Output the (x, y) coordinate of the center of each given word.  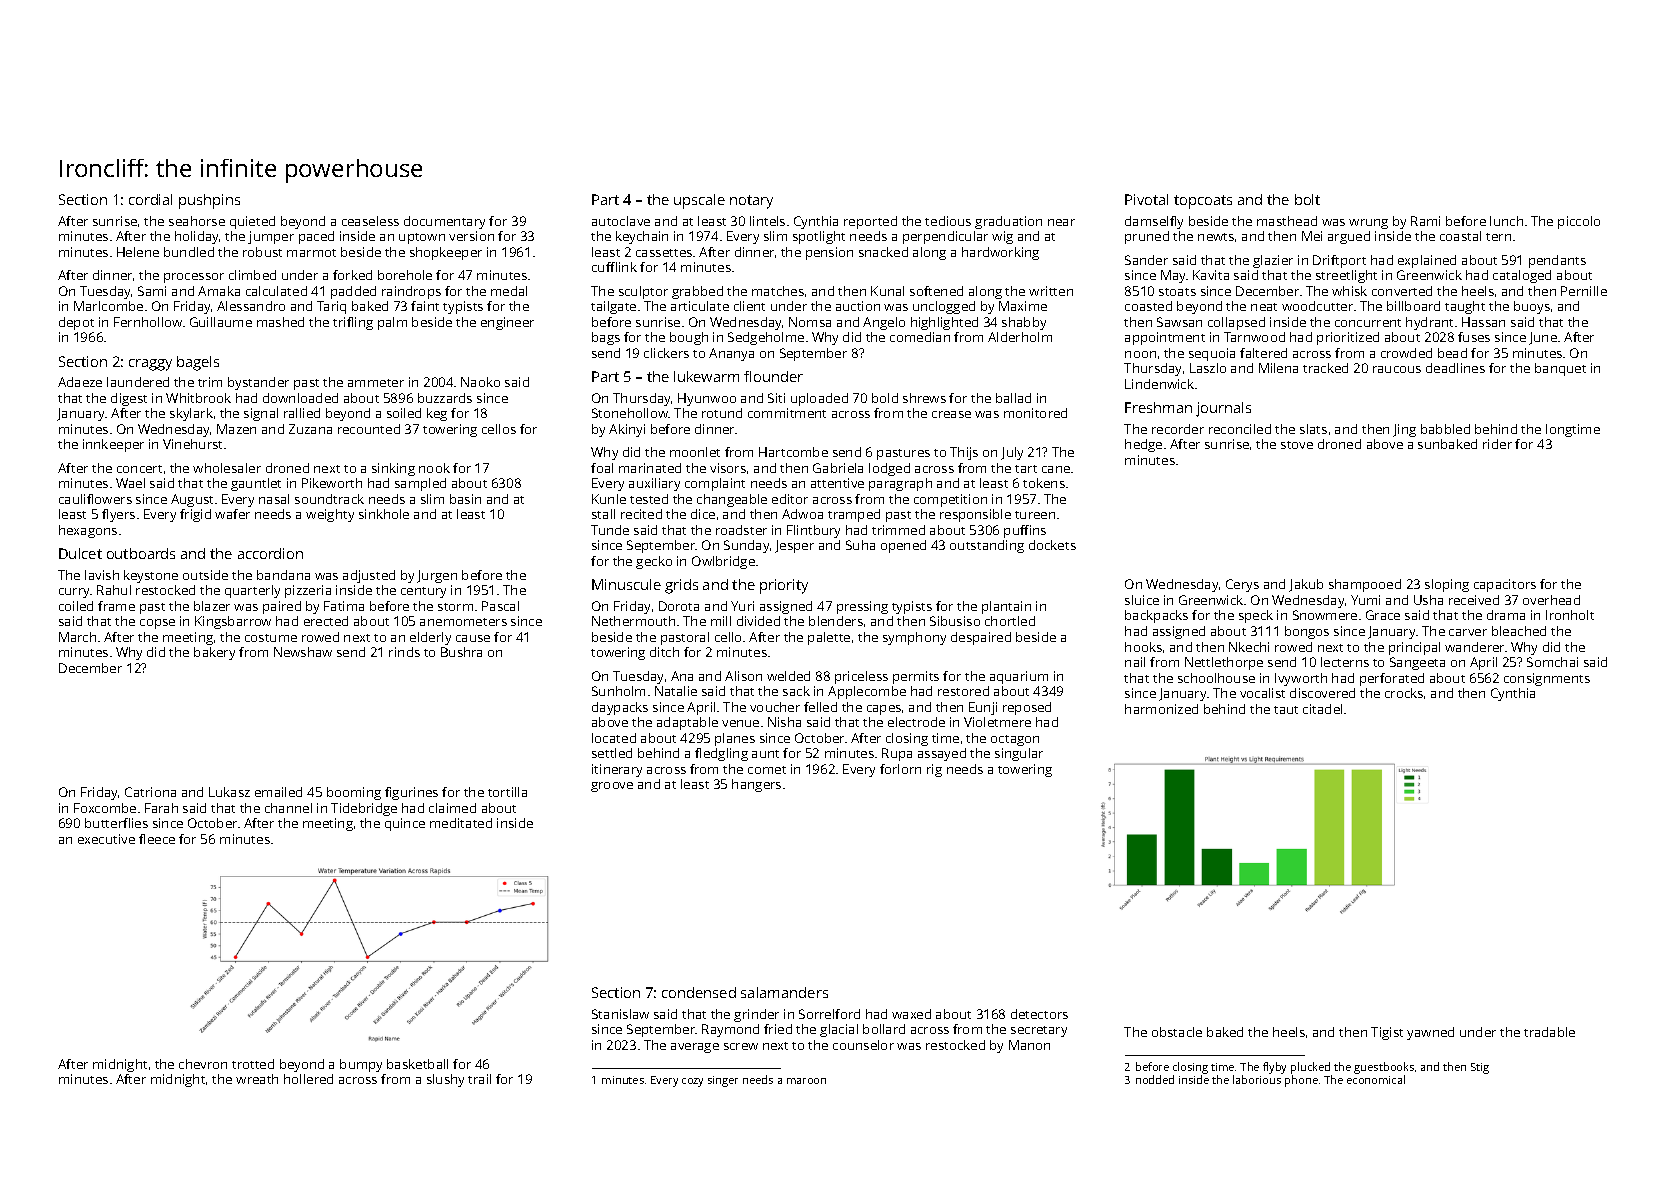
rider (1497, 444)
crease (951, 414)
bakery (214, 653)
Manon (1029, 1045)
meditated (461, 823)
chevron (203, 1064)
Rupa (897, 754)
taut (1286, 710)
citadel (1322, 709)
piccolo (1579, 222)
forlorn (900, 769)
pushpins (209, 201)
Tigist (1387, 1033)
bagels (198, 363)
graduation (1008, 222)
